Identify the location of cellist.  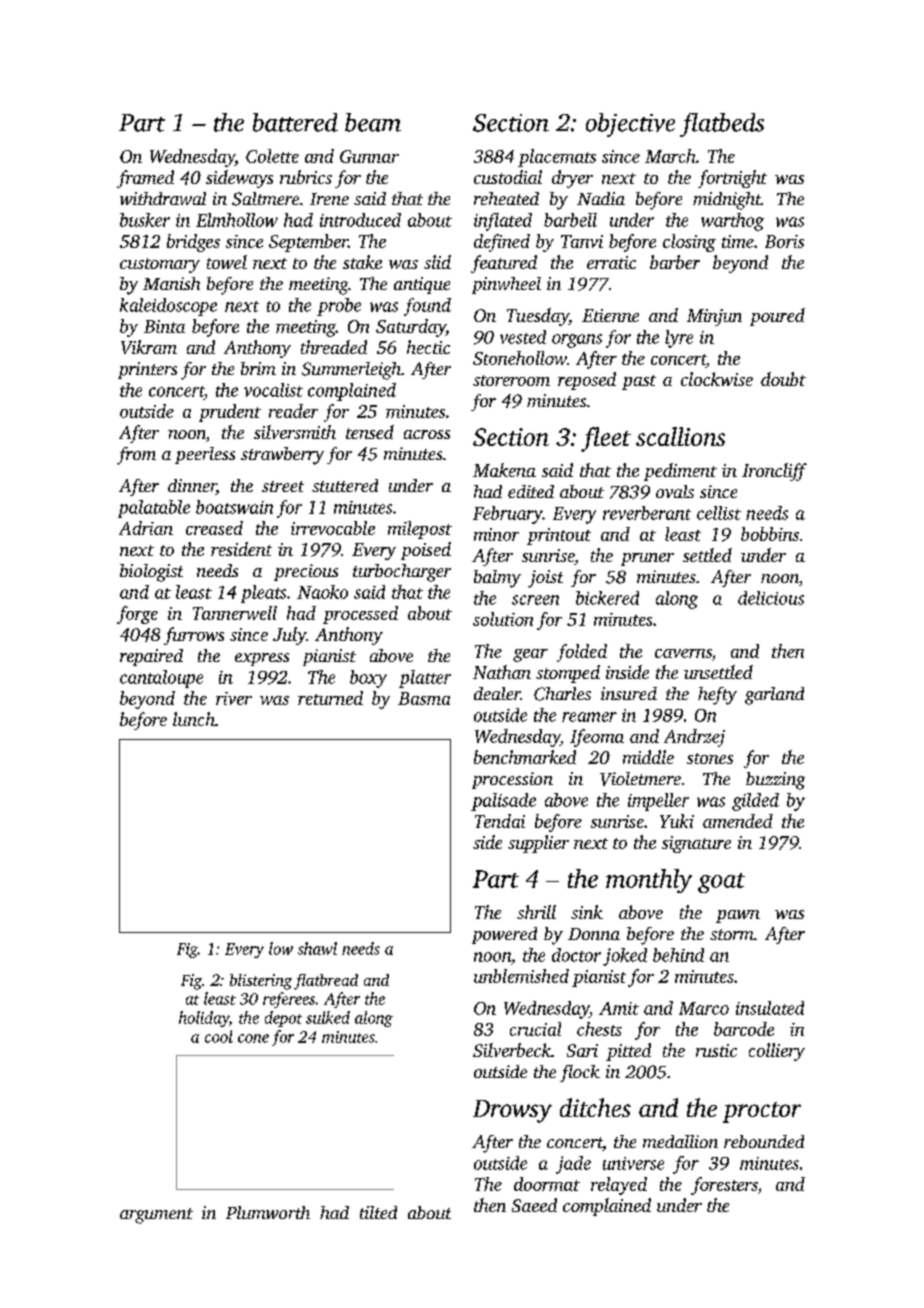
(719, 513).
